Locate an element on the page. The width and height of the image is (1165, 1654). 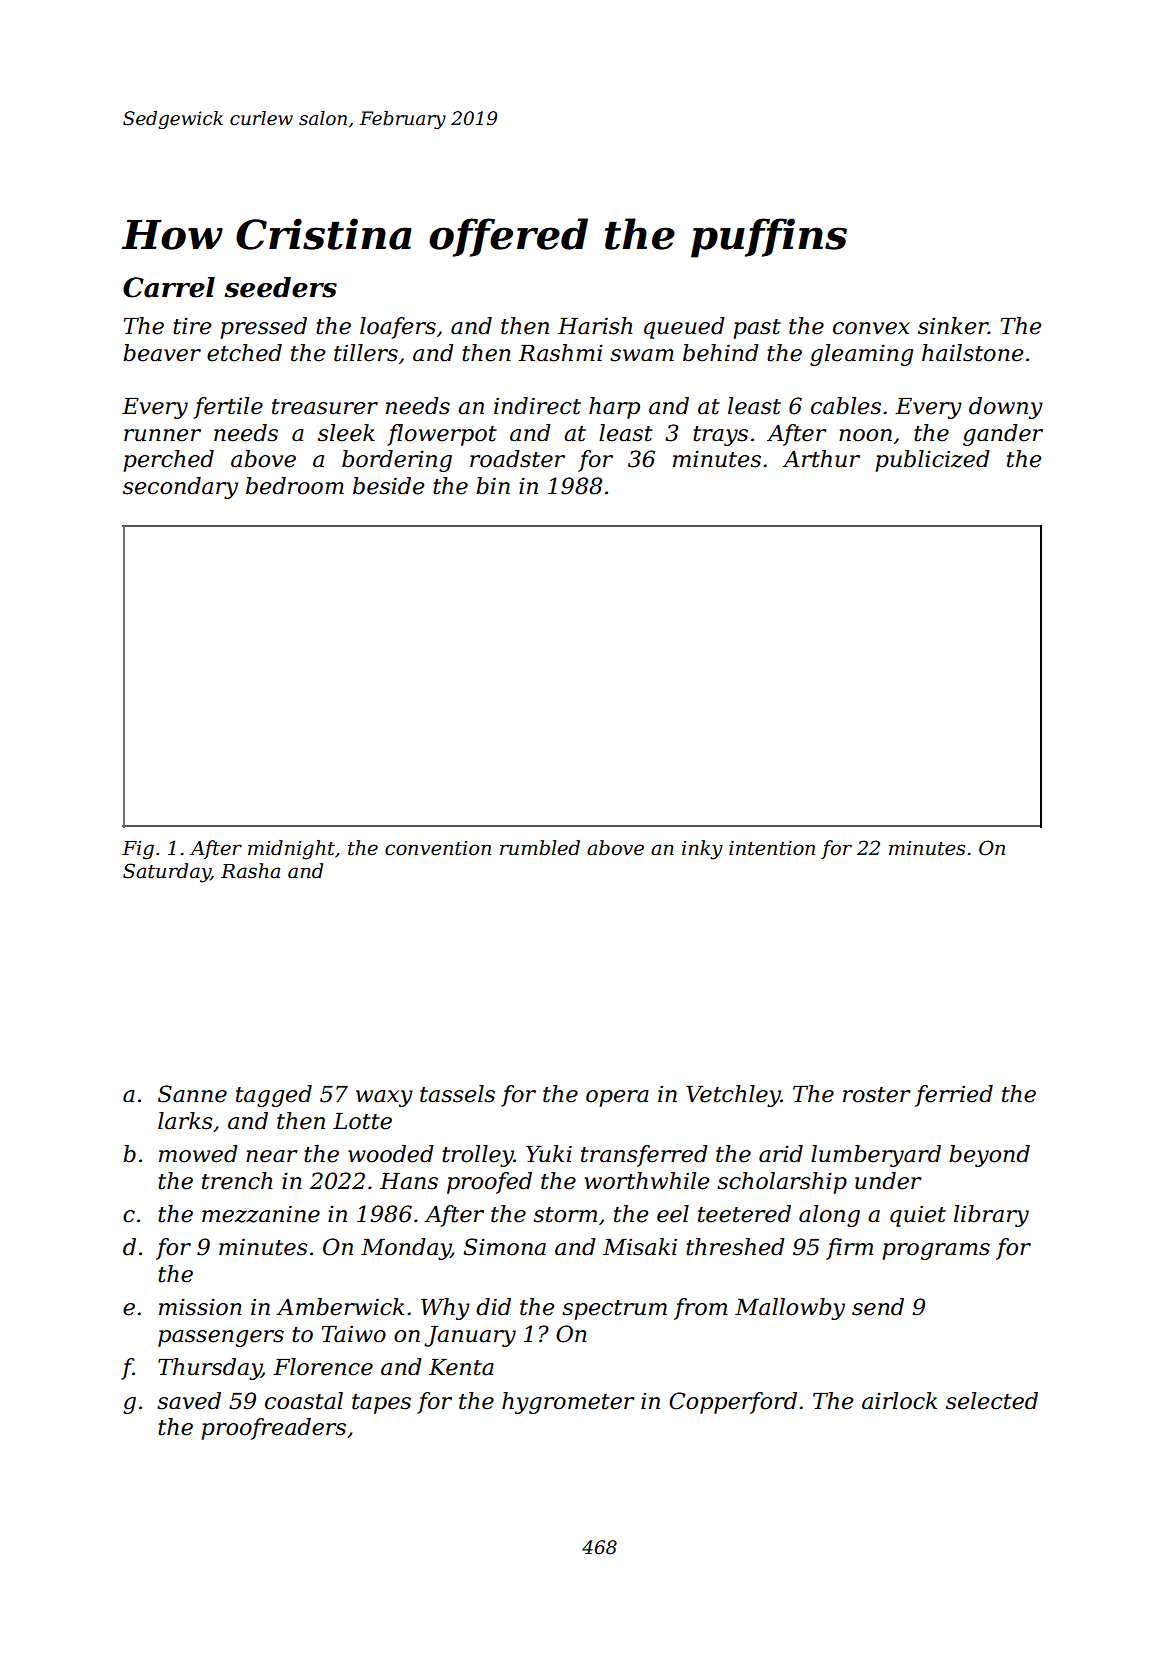
tagged is located at coordinates (274, 1096).
